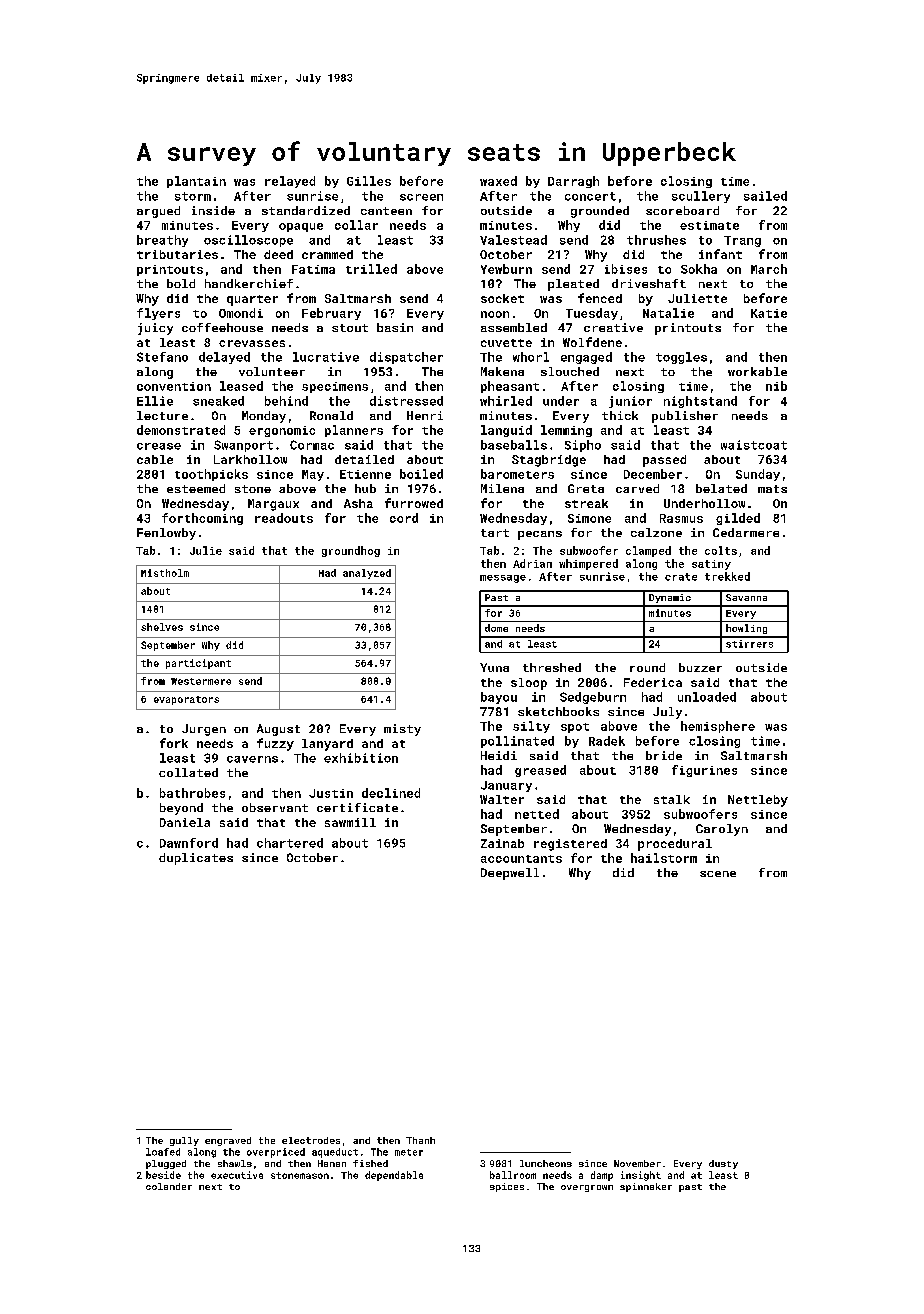 This screenshot has height=1314, width=924. I want to click on fished, so click(370, 1163).
